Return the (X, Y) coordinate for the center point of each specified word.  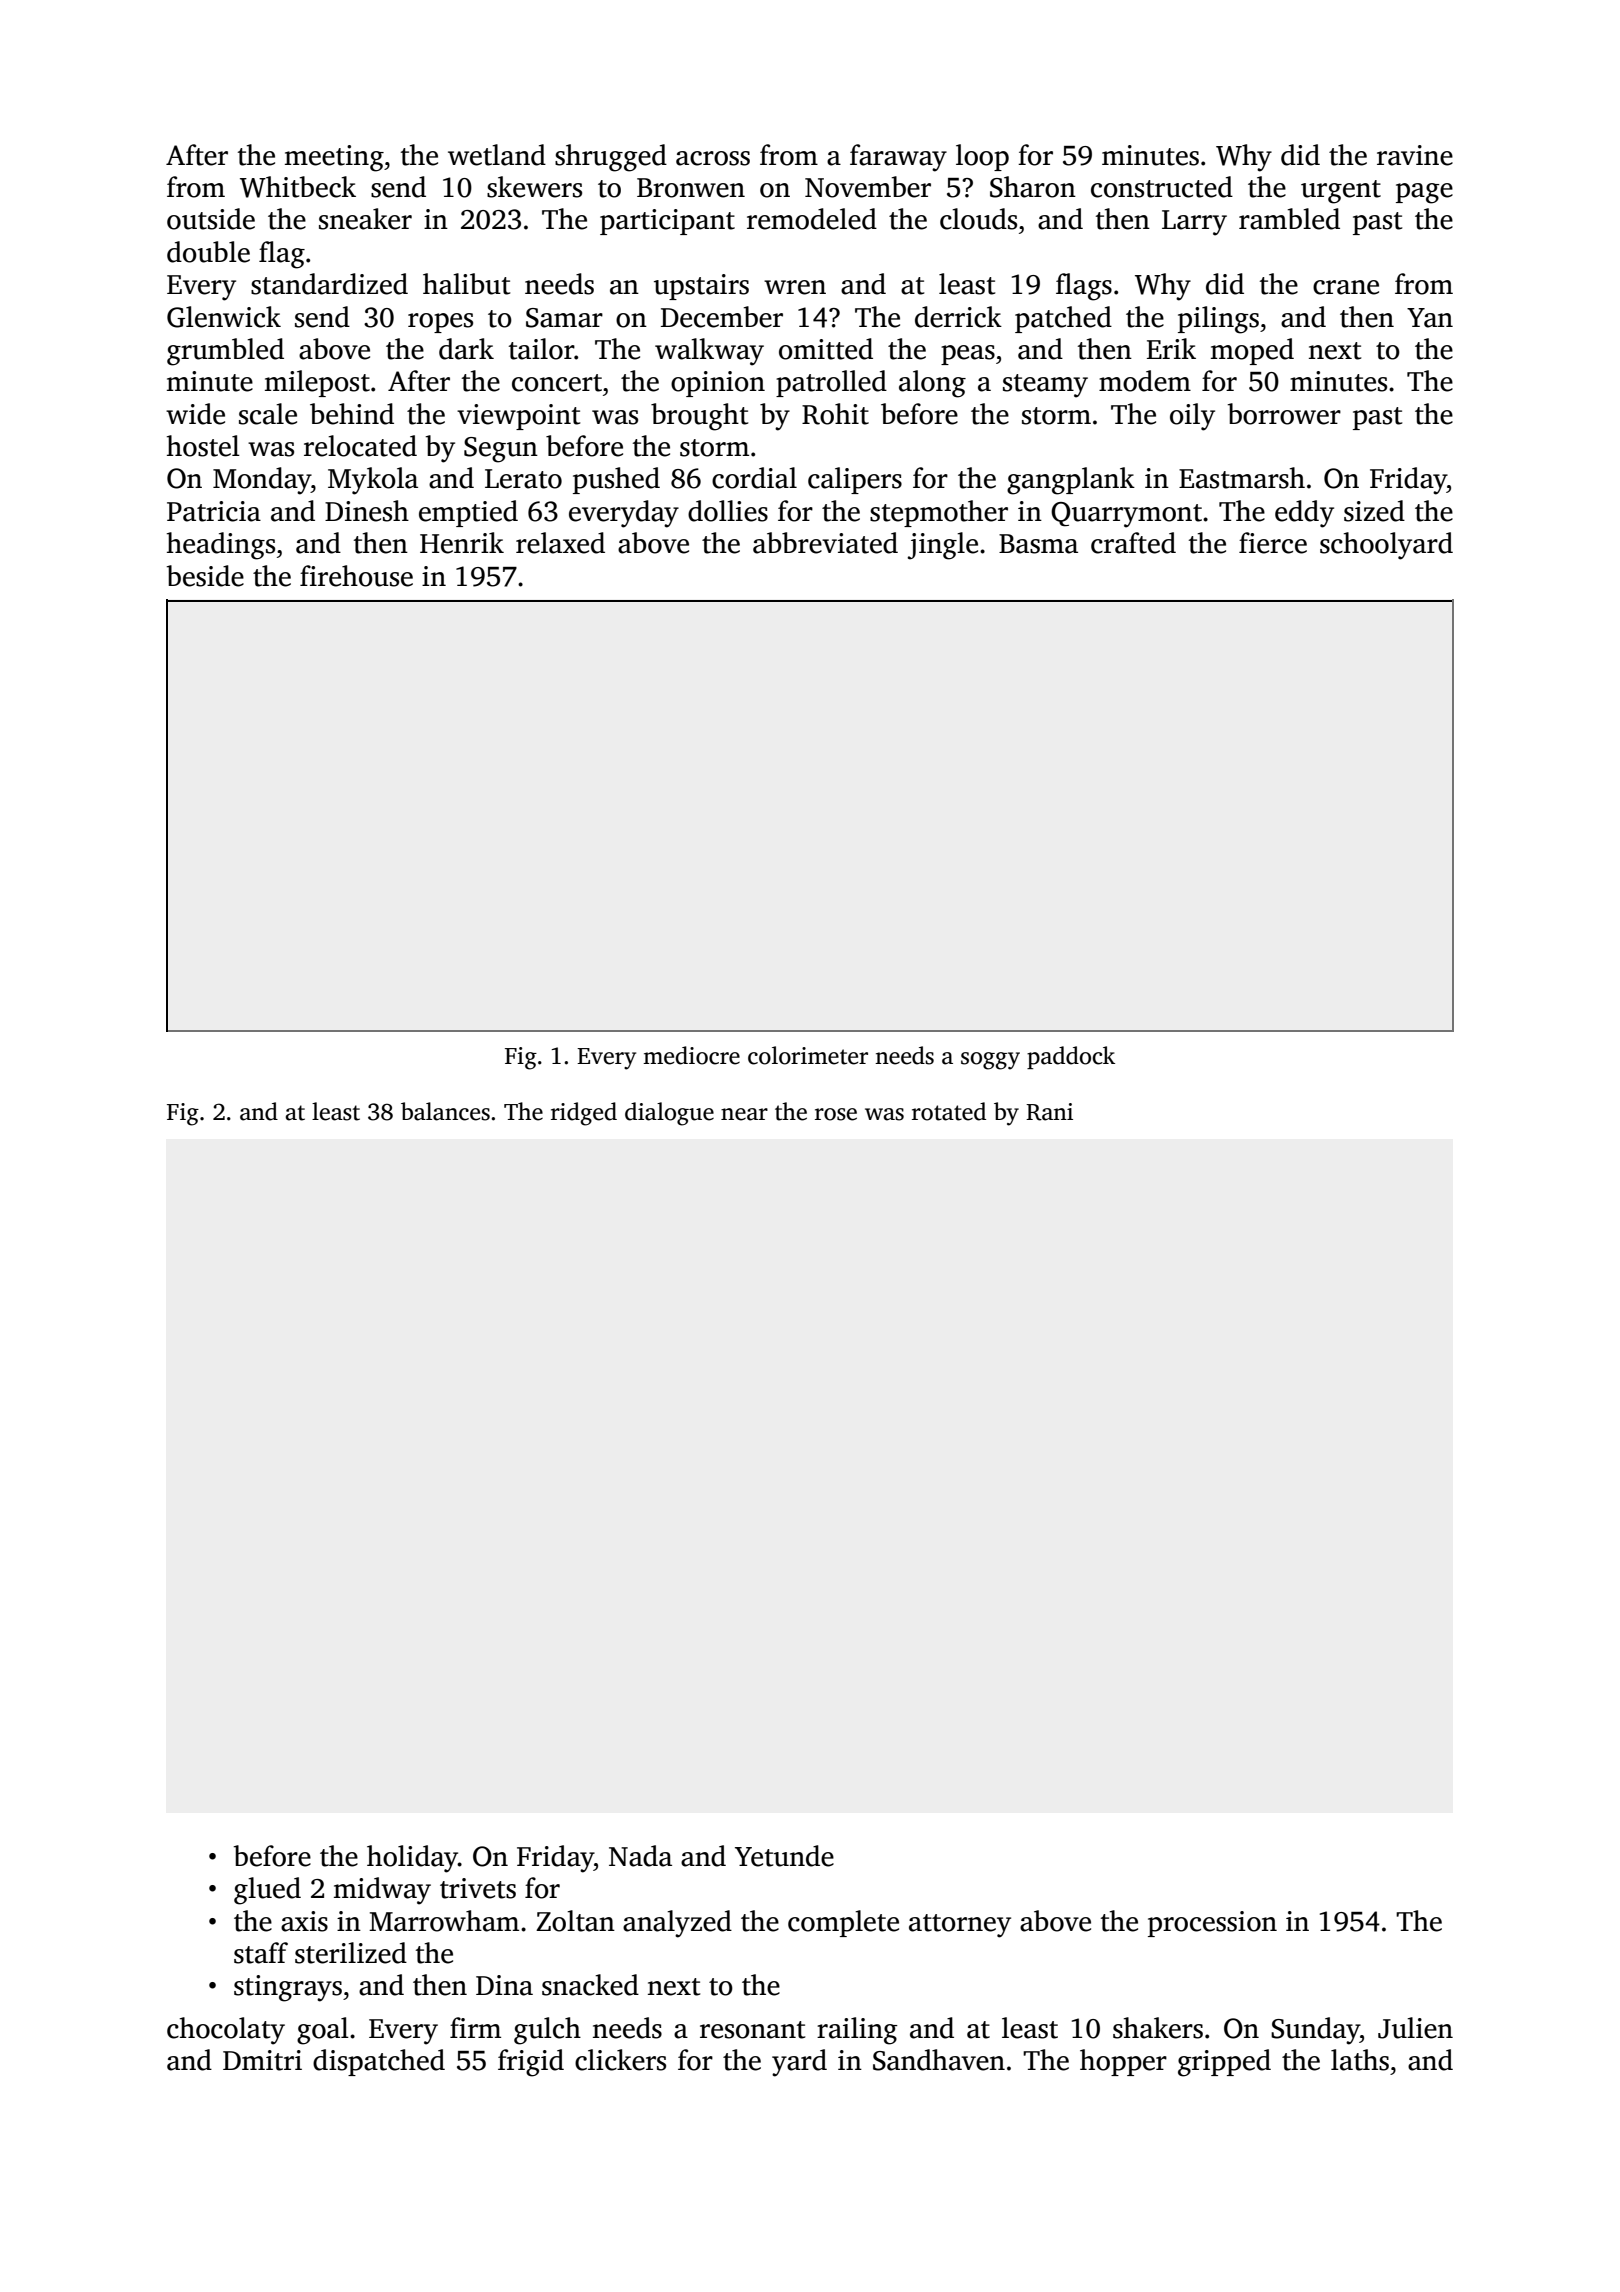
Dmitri (262, 2060)
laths (1360, 2060)
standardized (329, 284)
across (713, 158)
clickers (620, 2060)
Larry (1194, 223)
